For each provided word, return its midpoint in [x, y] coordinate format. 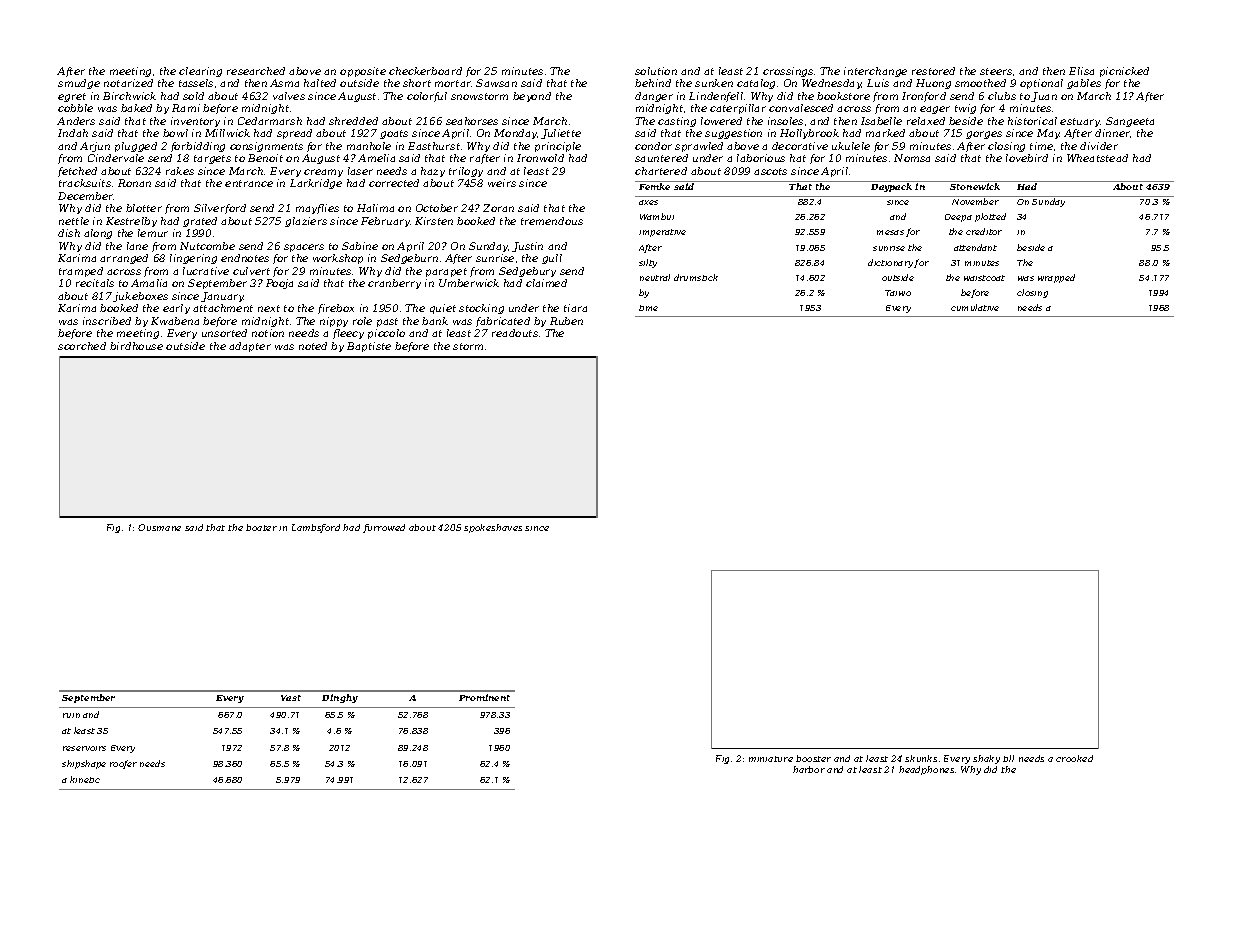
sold [193, 96]
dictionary [890, 263]
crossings [788, 72]
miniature [771, 759]
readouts [515, 333]
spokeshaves [493, 528]
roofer [123, 764]
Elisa [1081, 71]
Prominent [484, 697]
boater [261, 527]
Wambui [657, 216]
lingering [193, 259]
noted [313, 346]
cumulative [975, 307]
